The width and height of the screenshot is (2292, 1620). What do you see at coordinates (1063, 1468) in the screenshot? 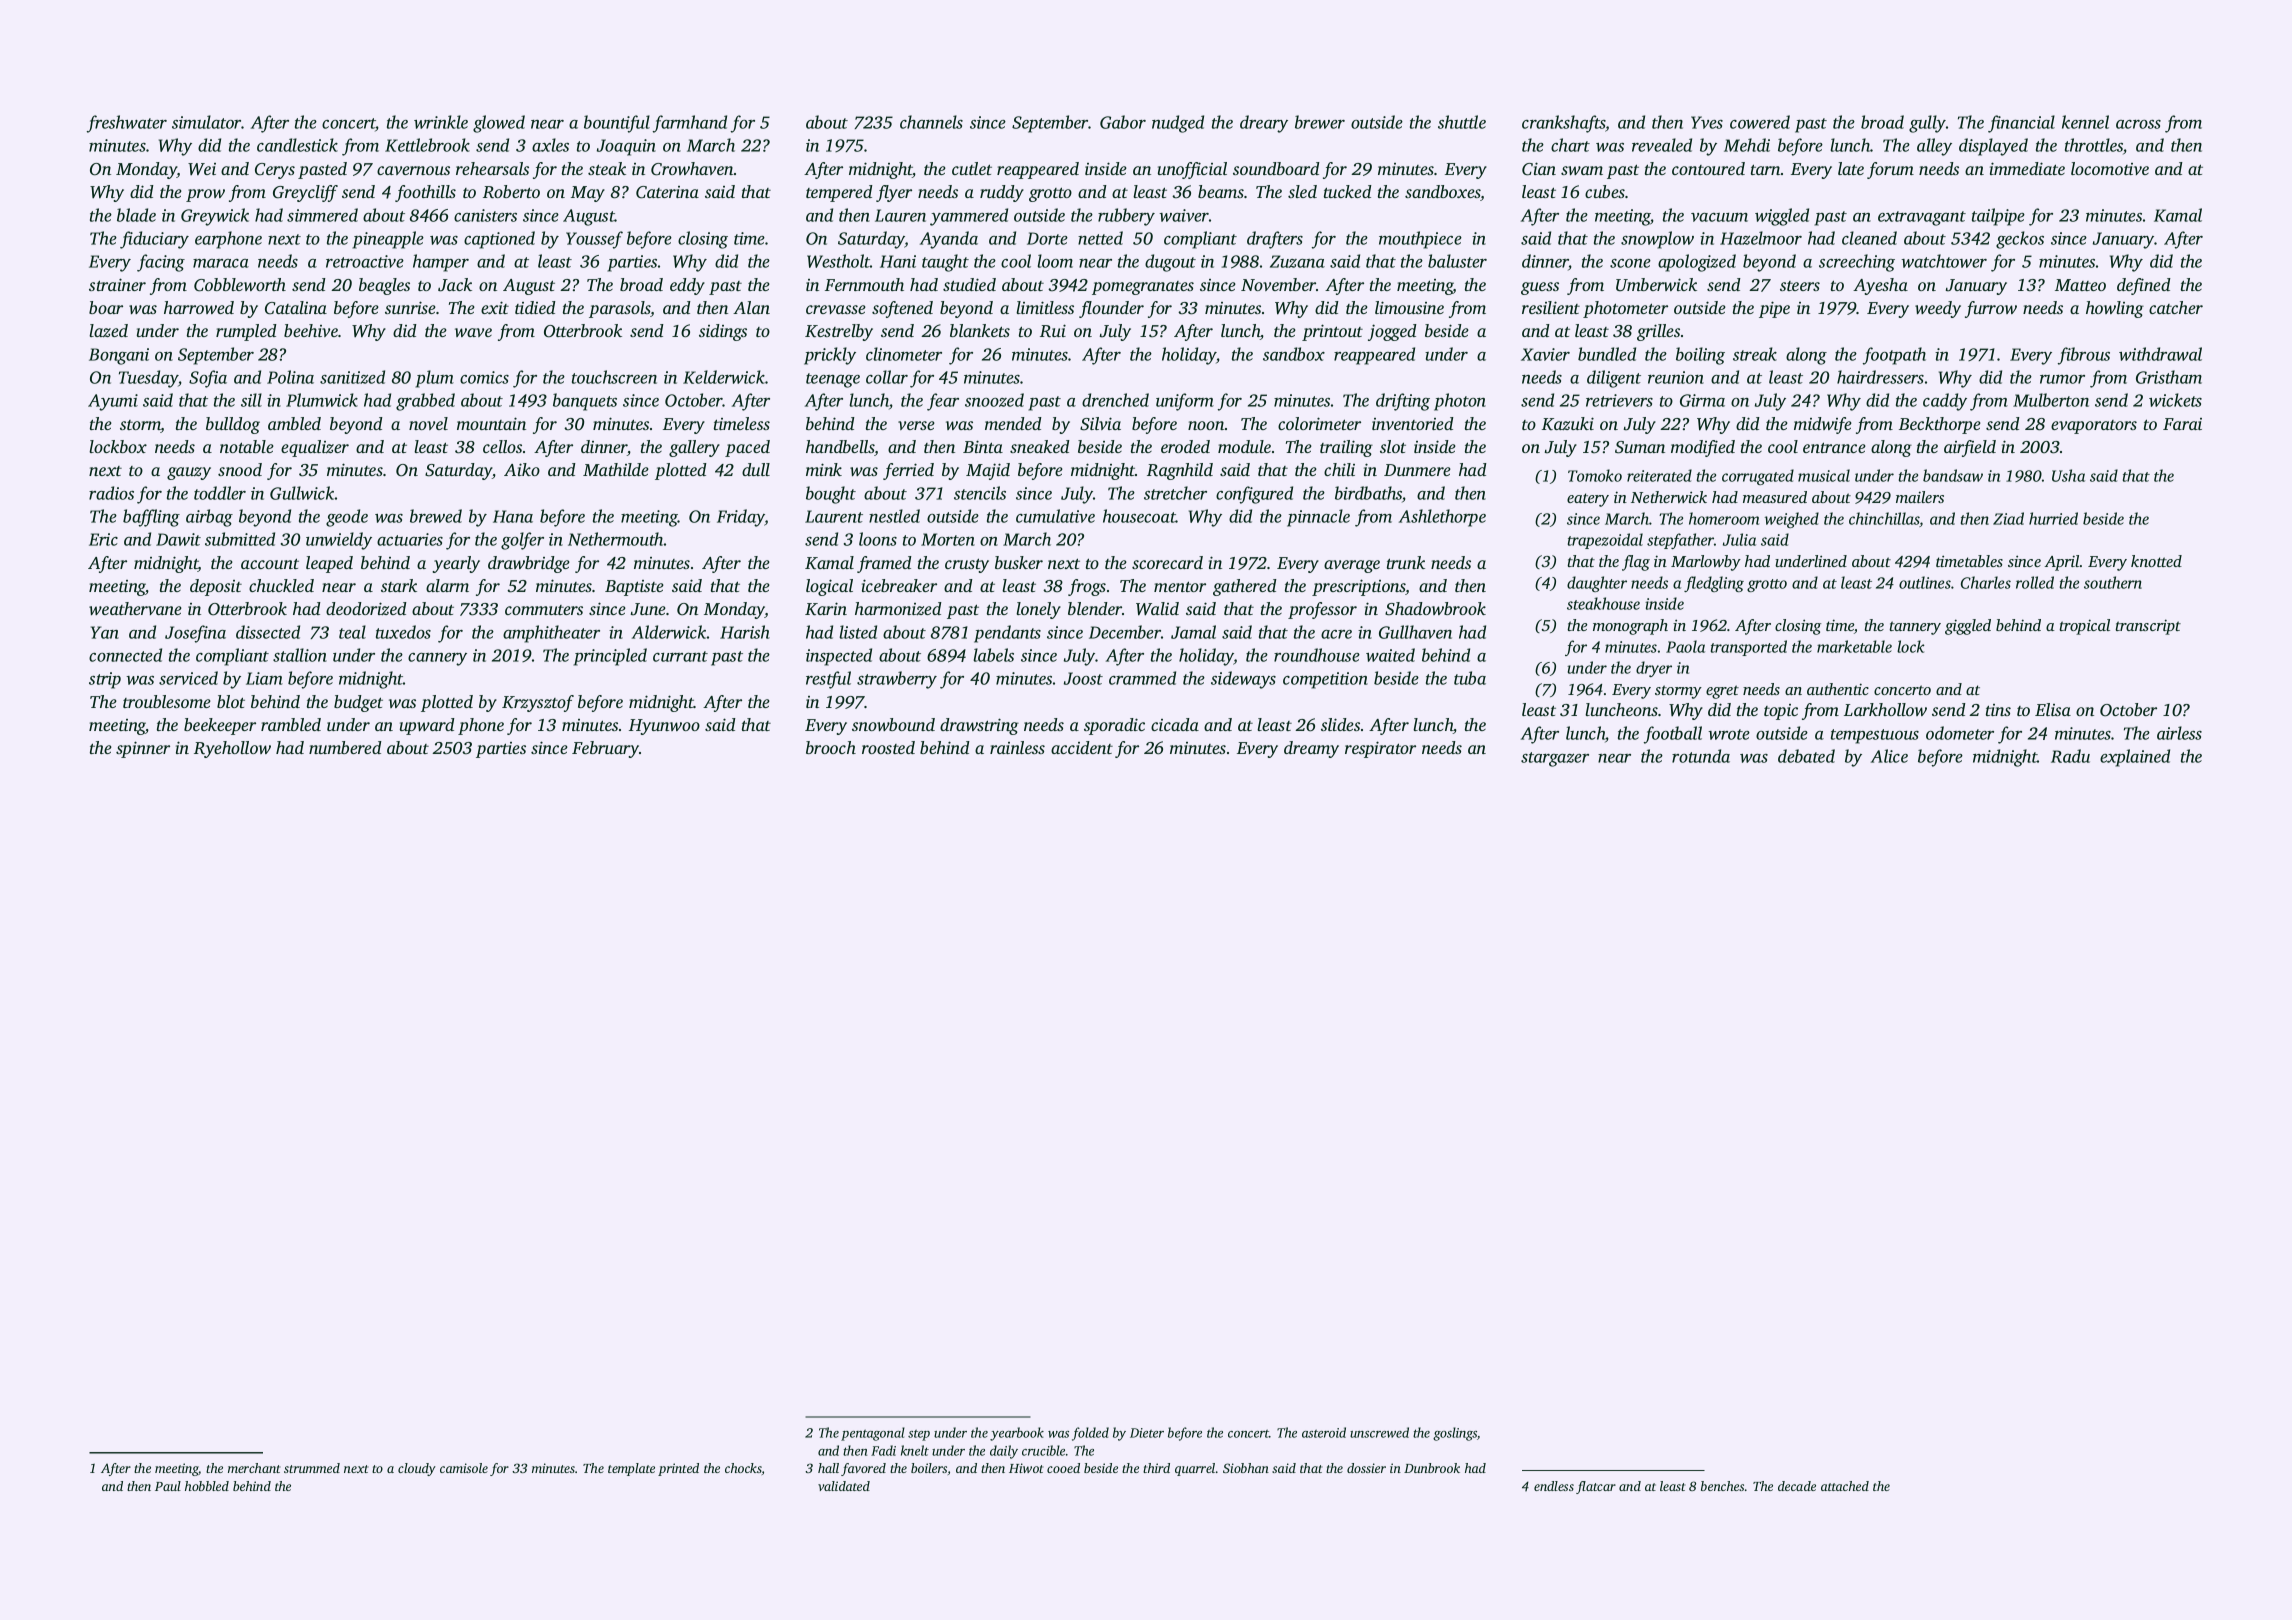
I see `cooed` at bounding box center [1063, 1468].
